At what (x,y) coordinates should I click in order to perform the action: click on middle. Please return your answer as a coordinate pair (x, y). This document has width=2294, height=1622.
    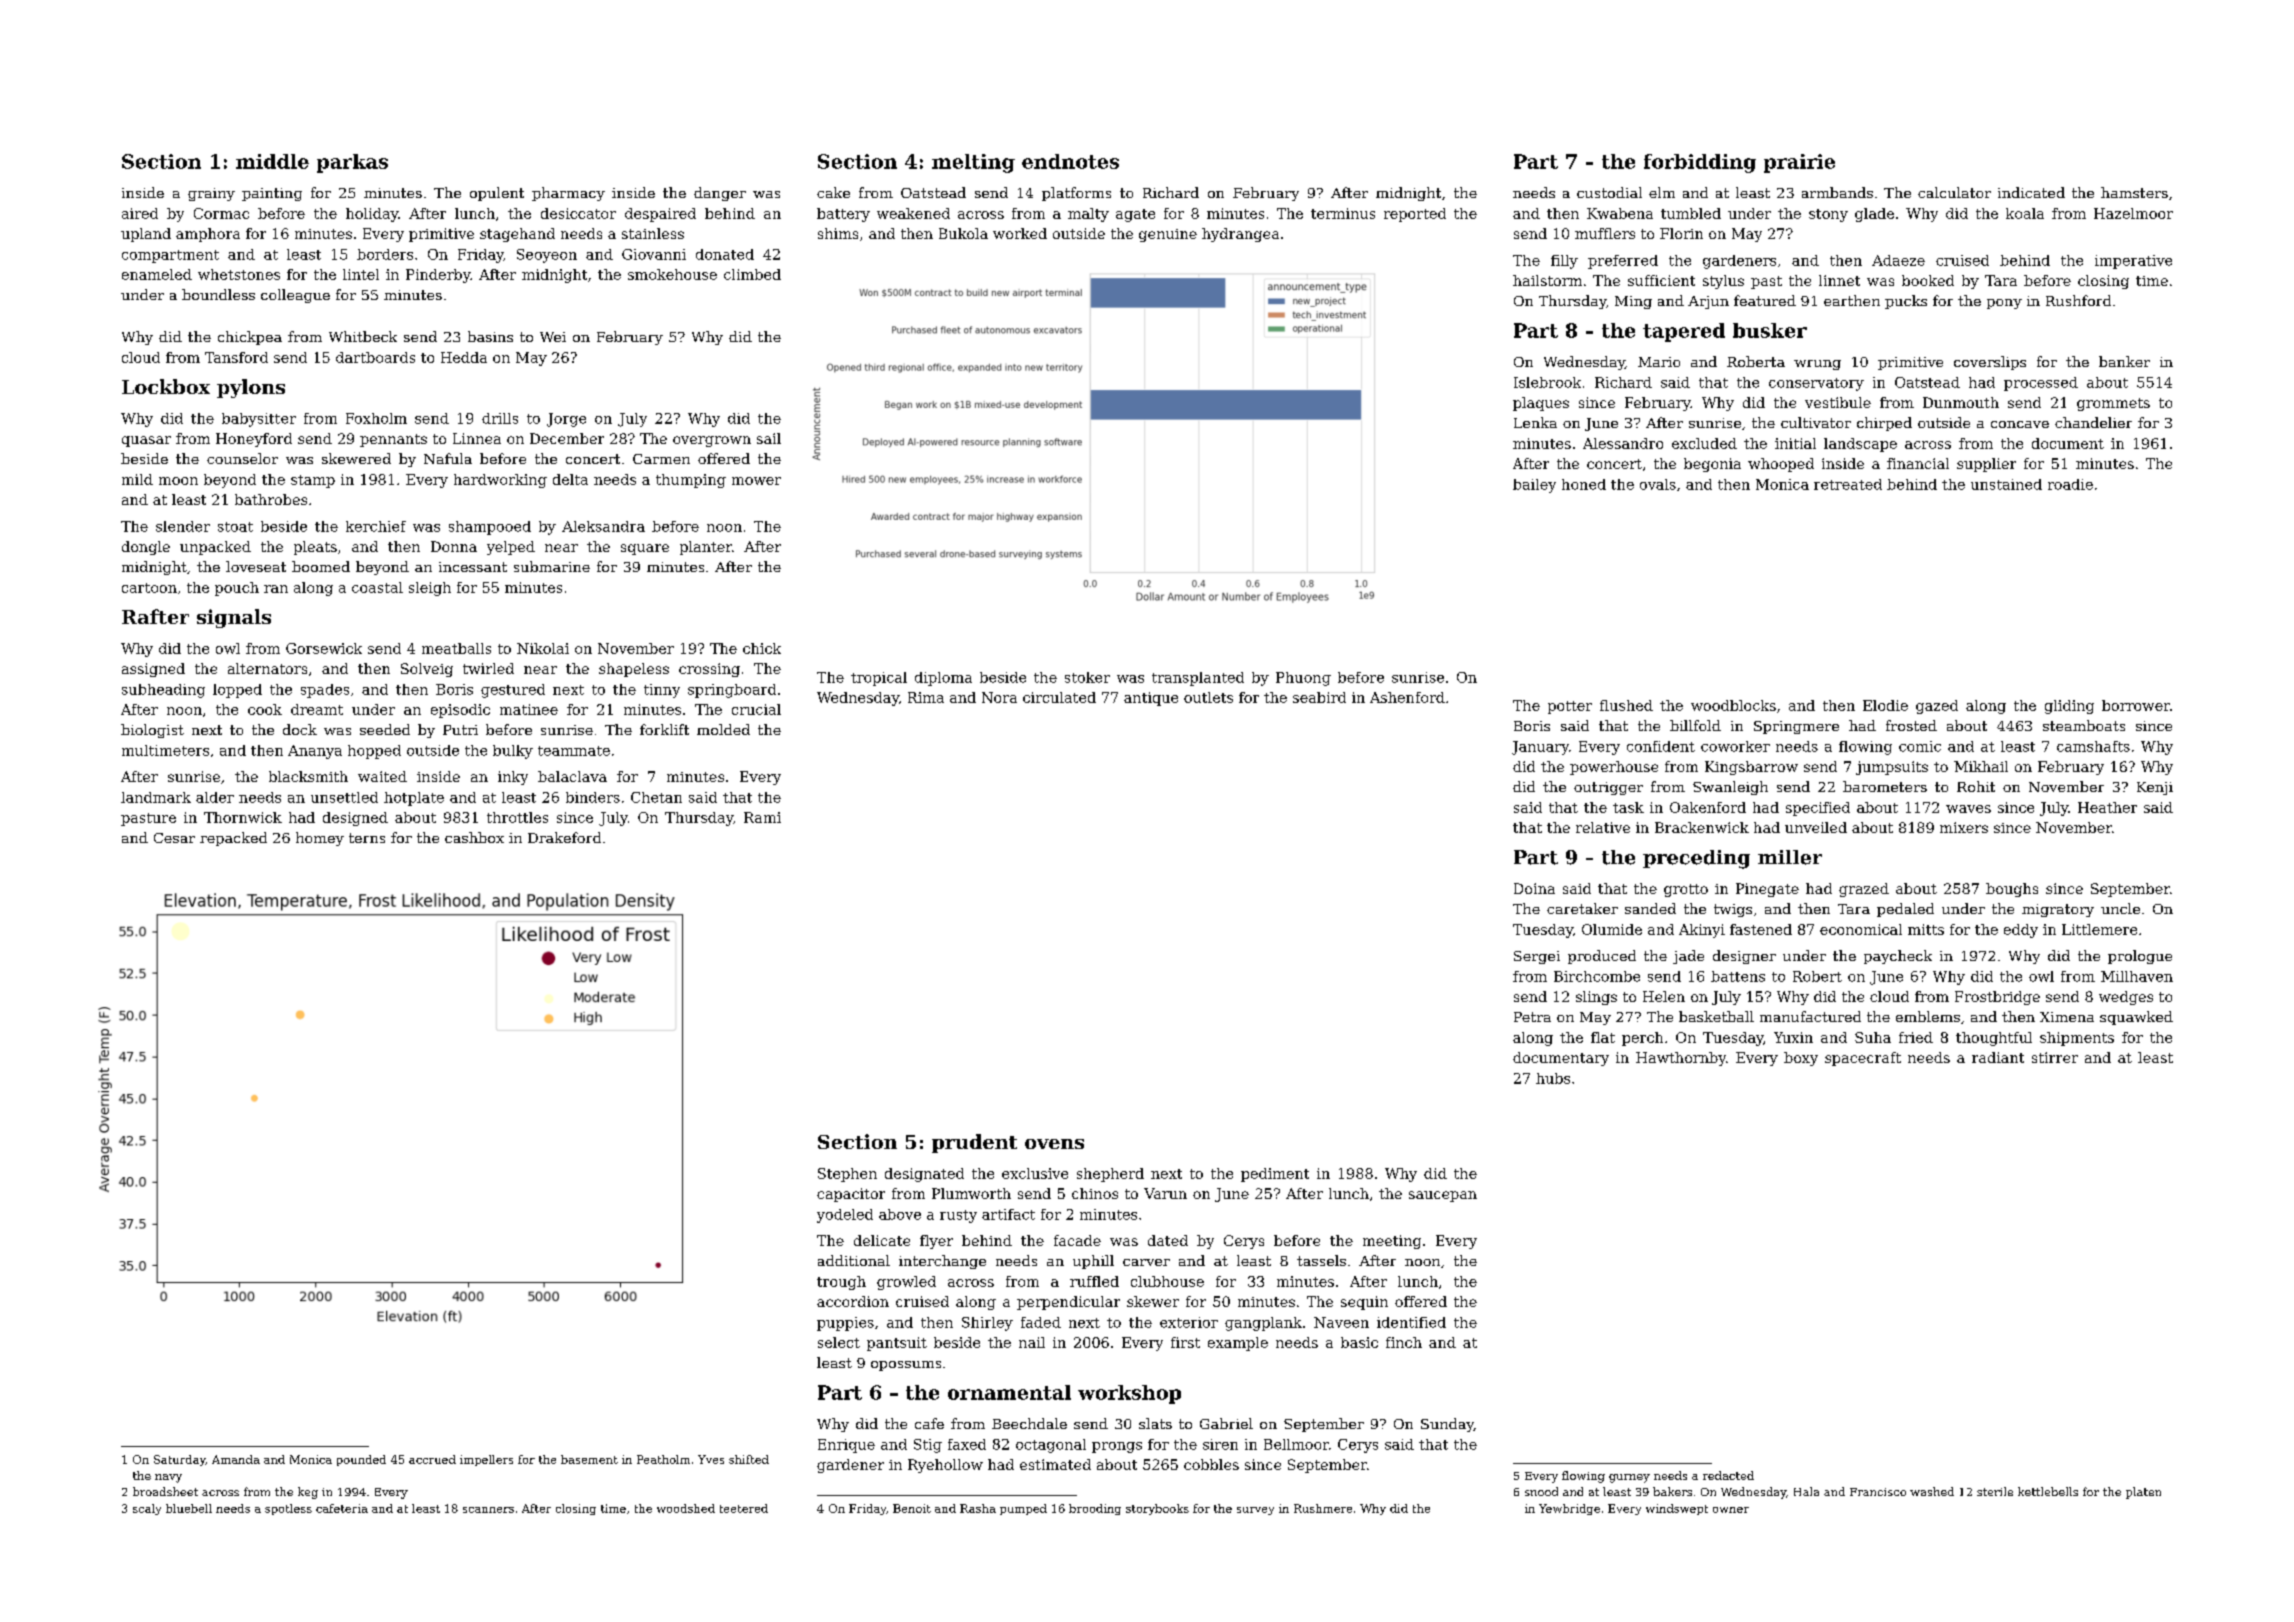
    Looking at the image, I should click on (272, 161).
